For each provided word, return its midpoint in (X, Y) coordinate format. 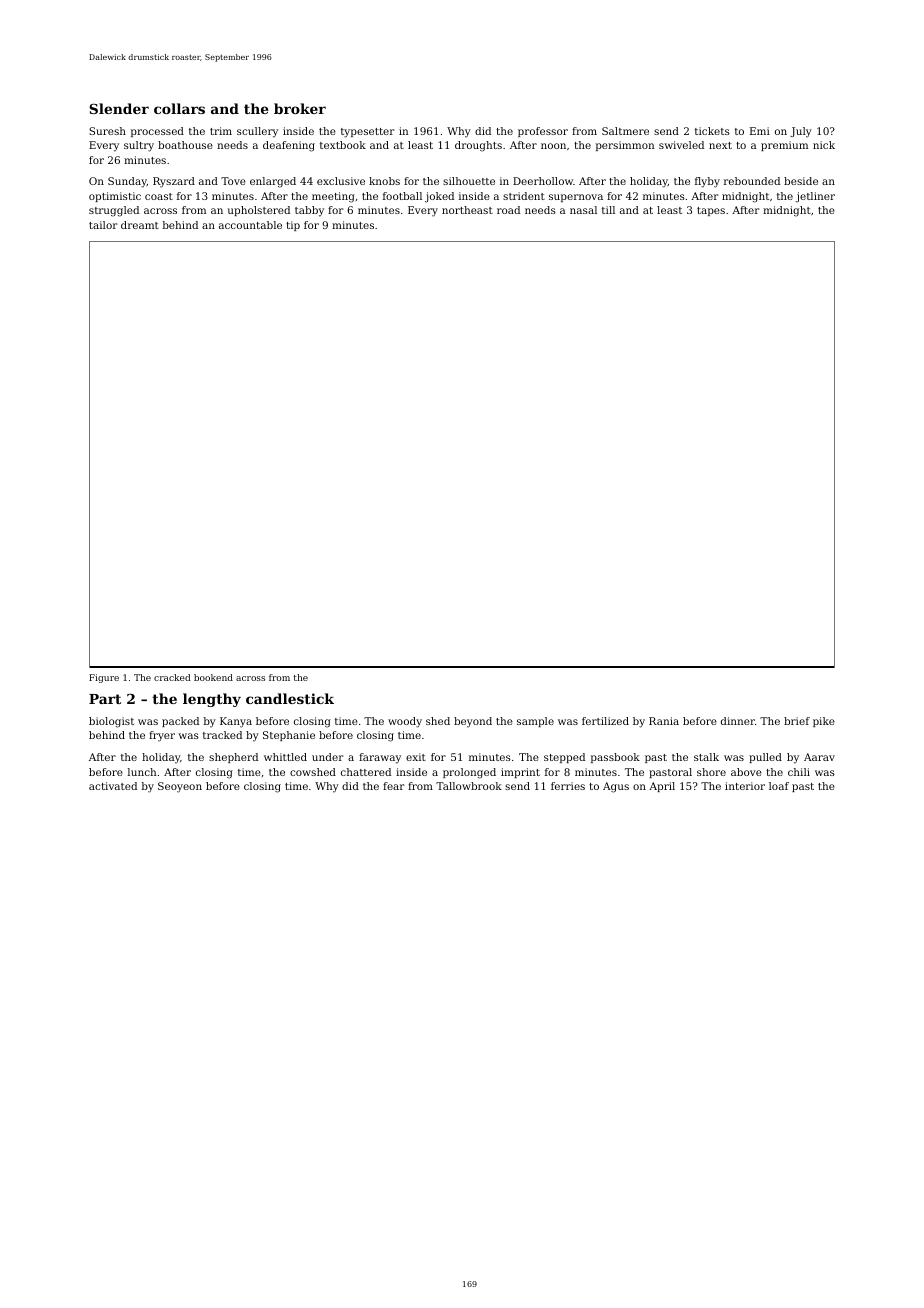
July (801, 132)
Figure (104, 678)
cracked (172, 677)
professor (543, 132)
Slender (119, 108)
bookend (213, 677)
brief (797, 721)
